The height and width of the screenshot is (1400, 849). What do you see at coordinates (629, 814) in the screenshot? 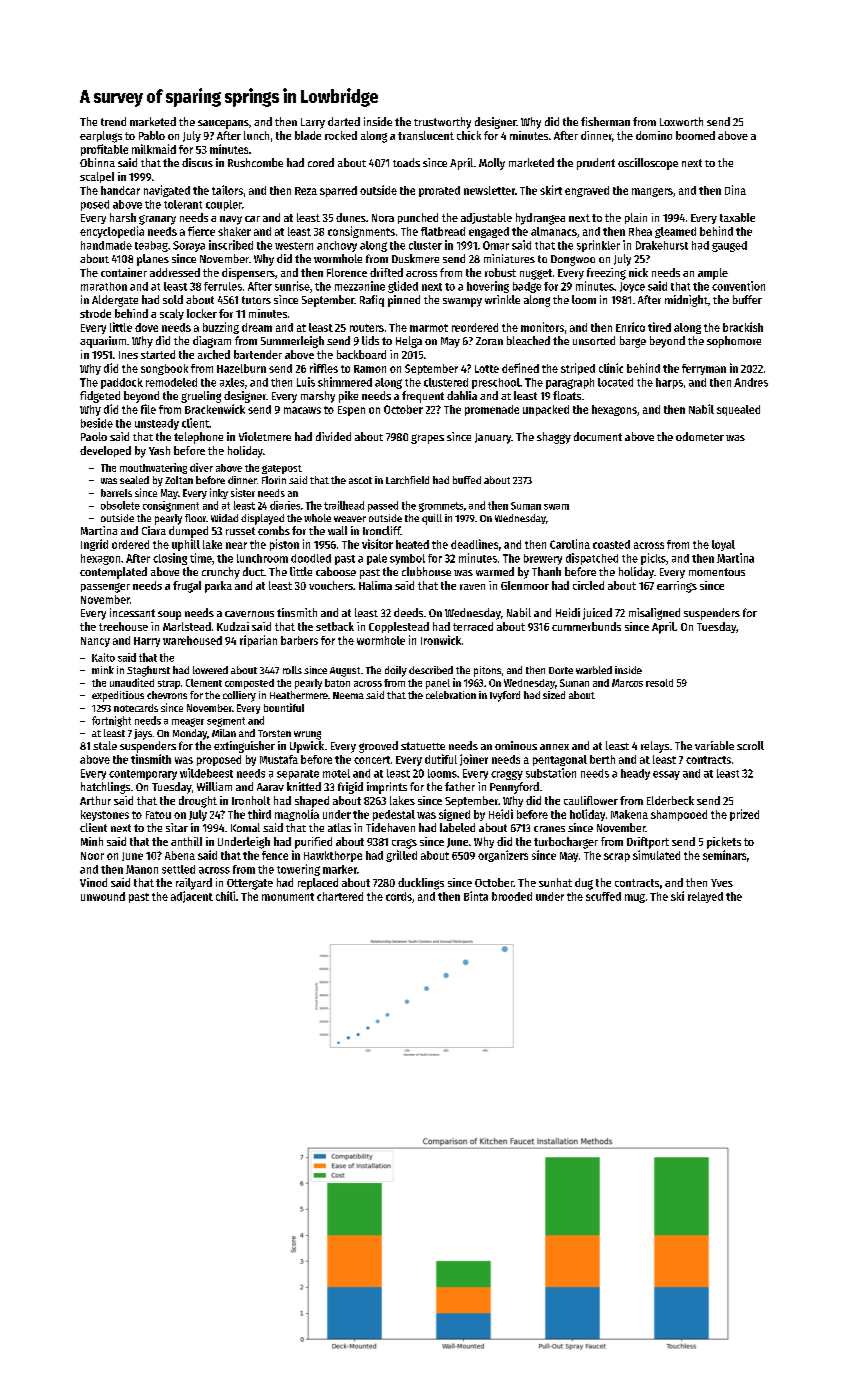
I see `Makena` at bounding box center [629, 814].
